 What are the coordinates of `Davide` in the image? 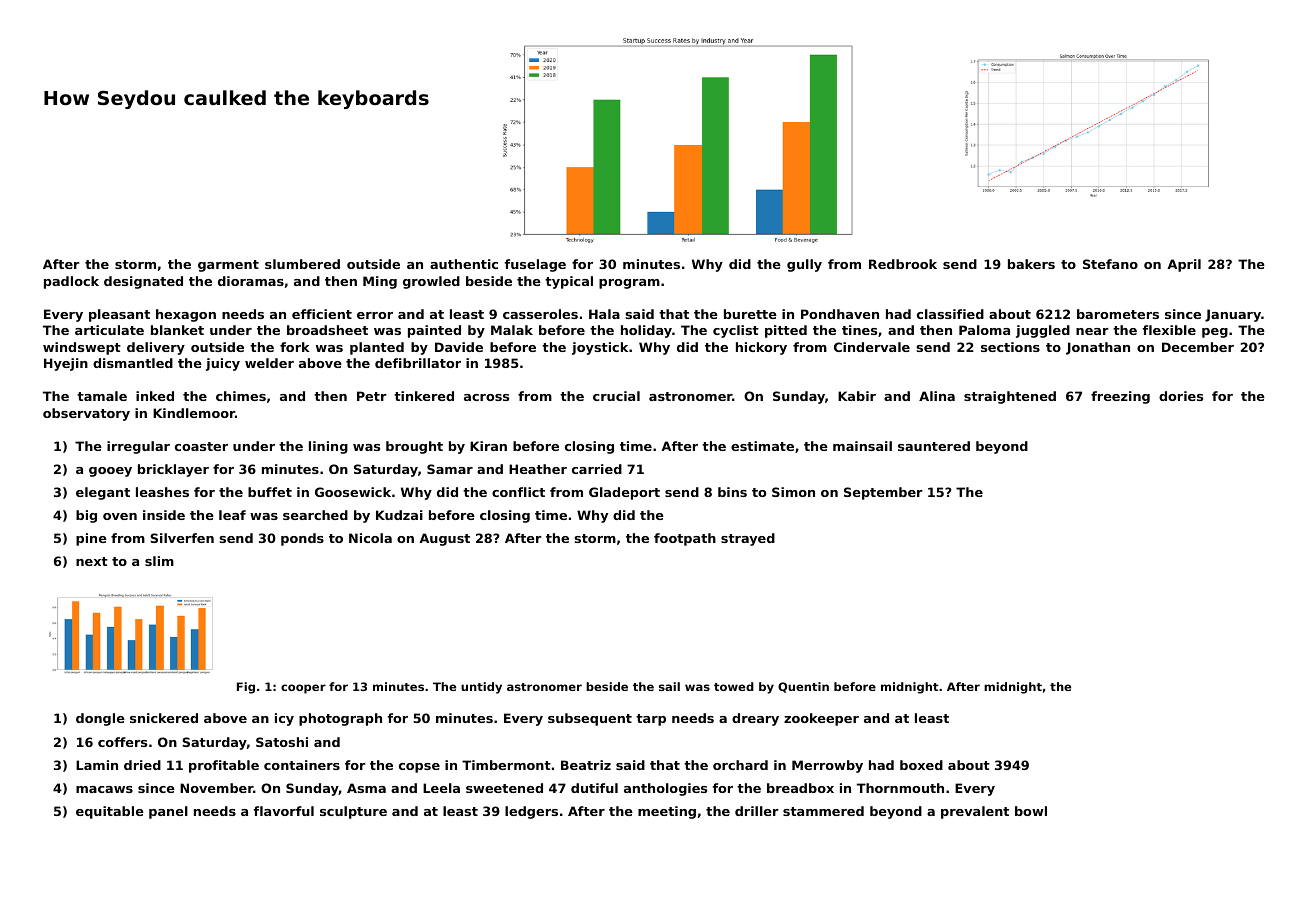 It's located at (459, 347).
